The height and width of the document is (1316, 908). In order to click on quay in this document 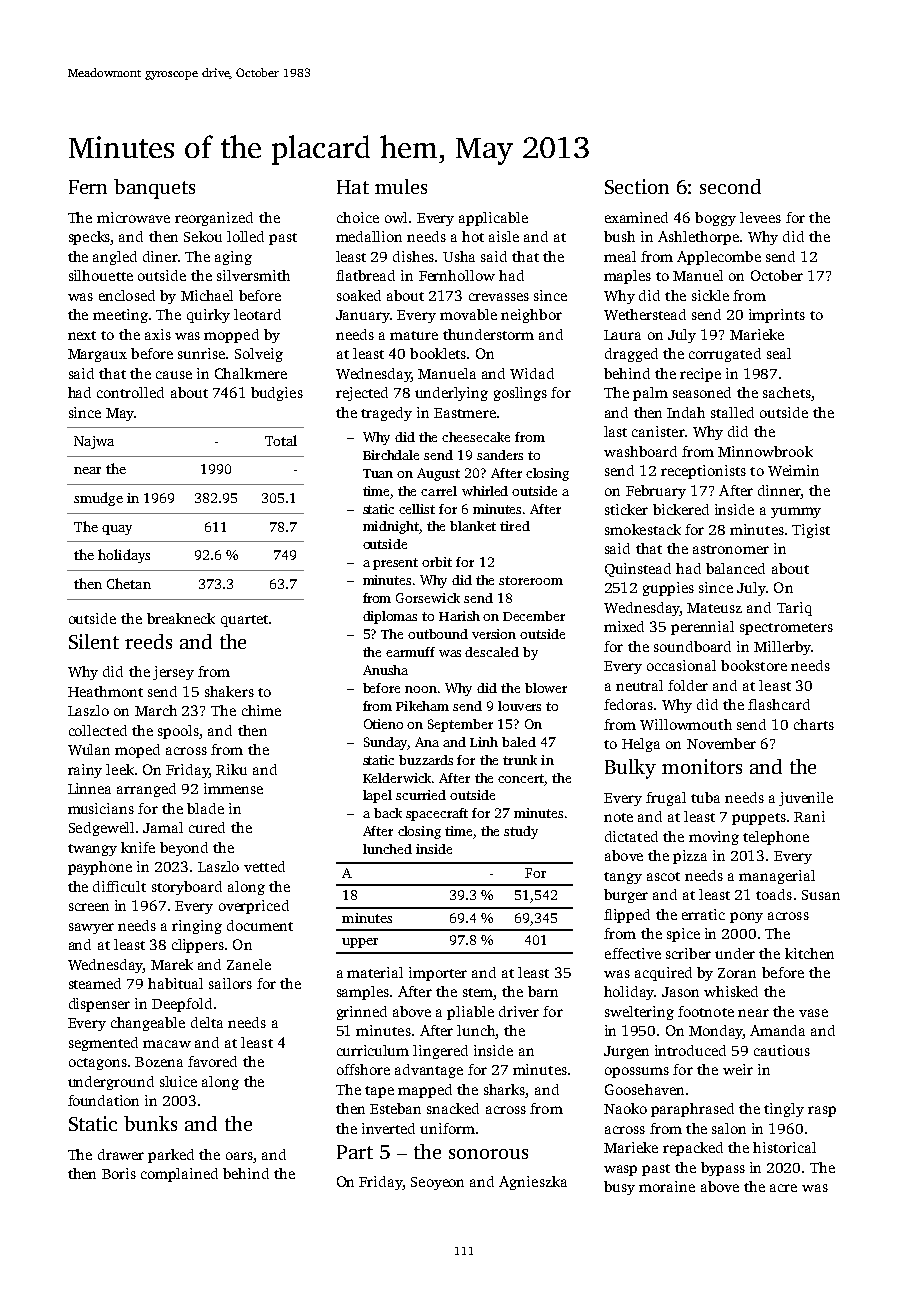, I will do `click(117, 530)`.
